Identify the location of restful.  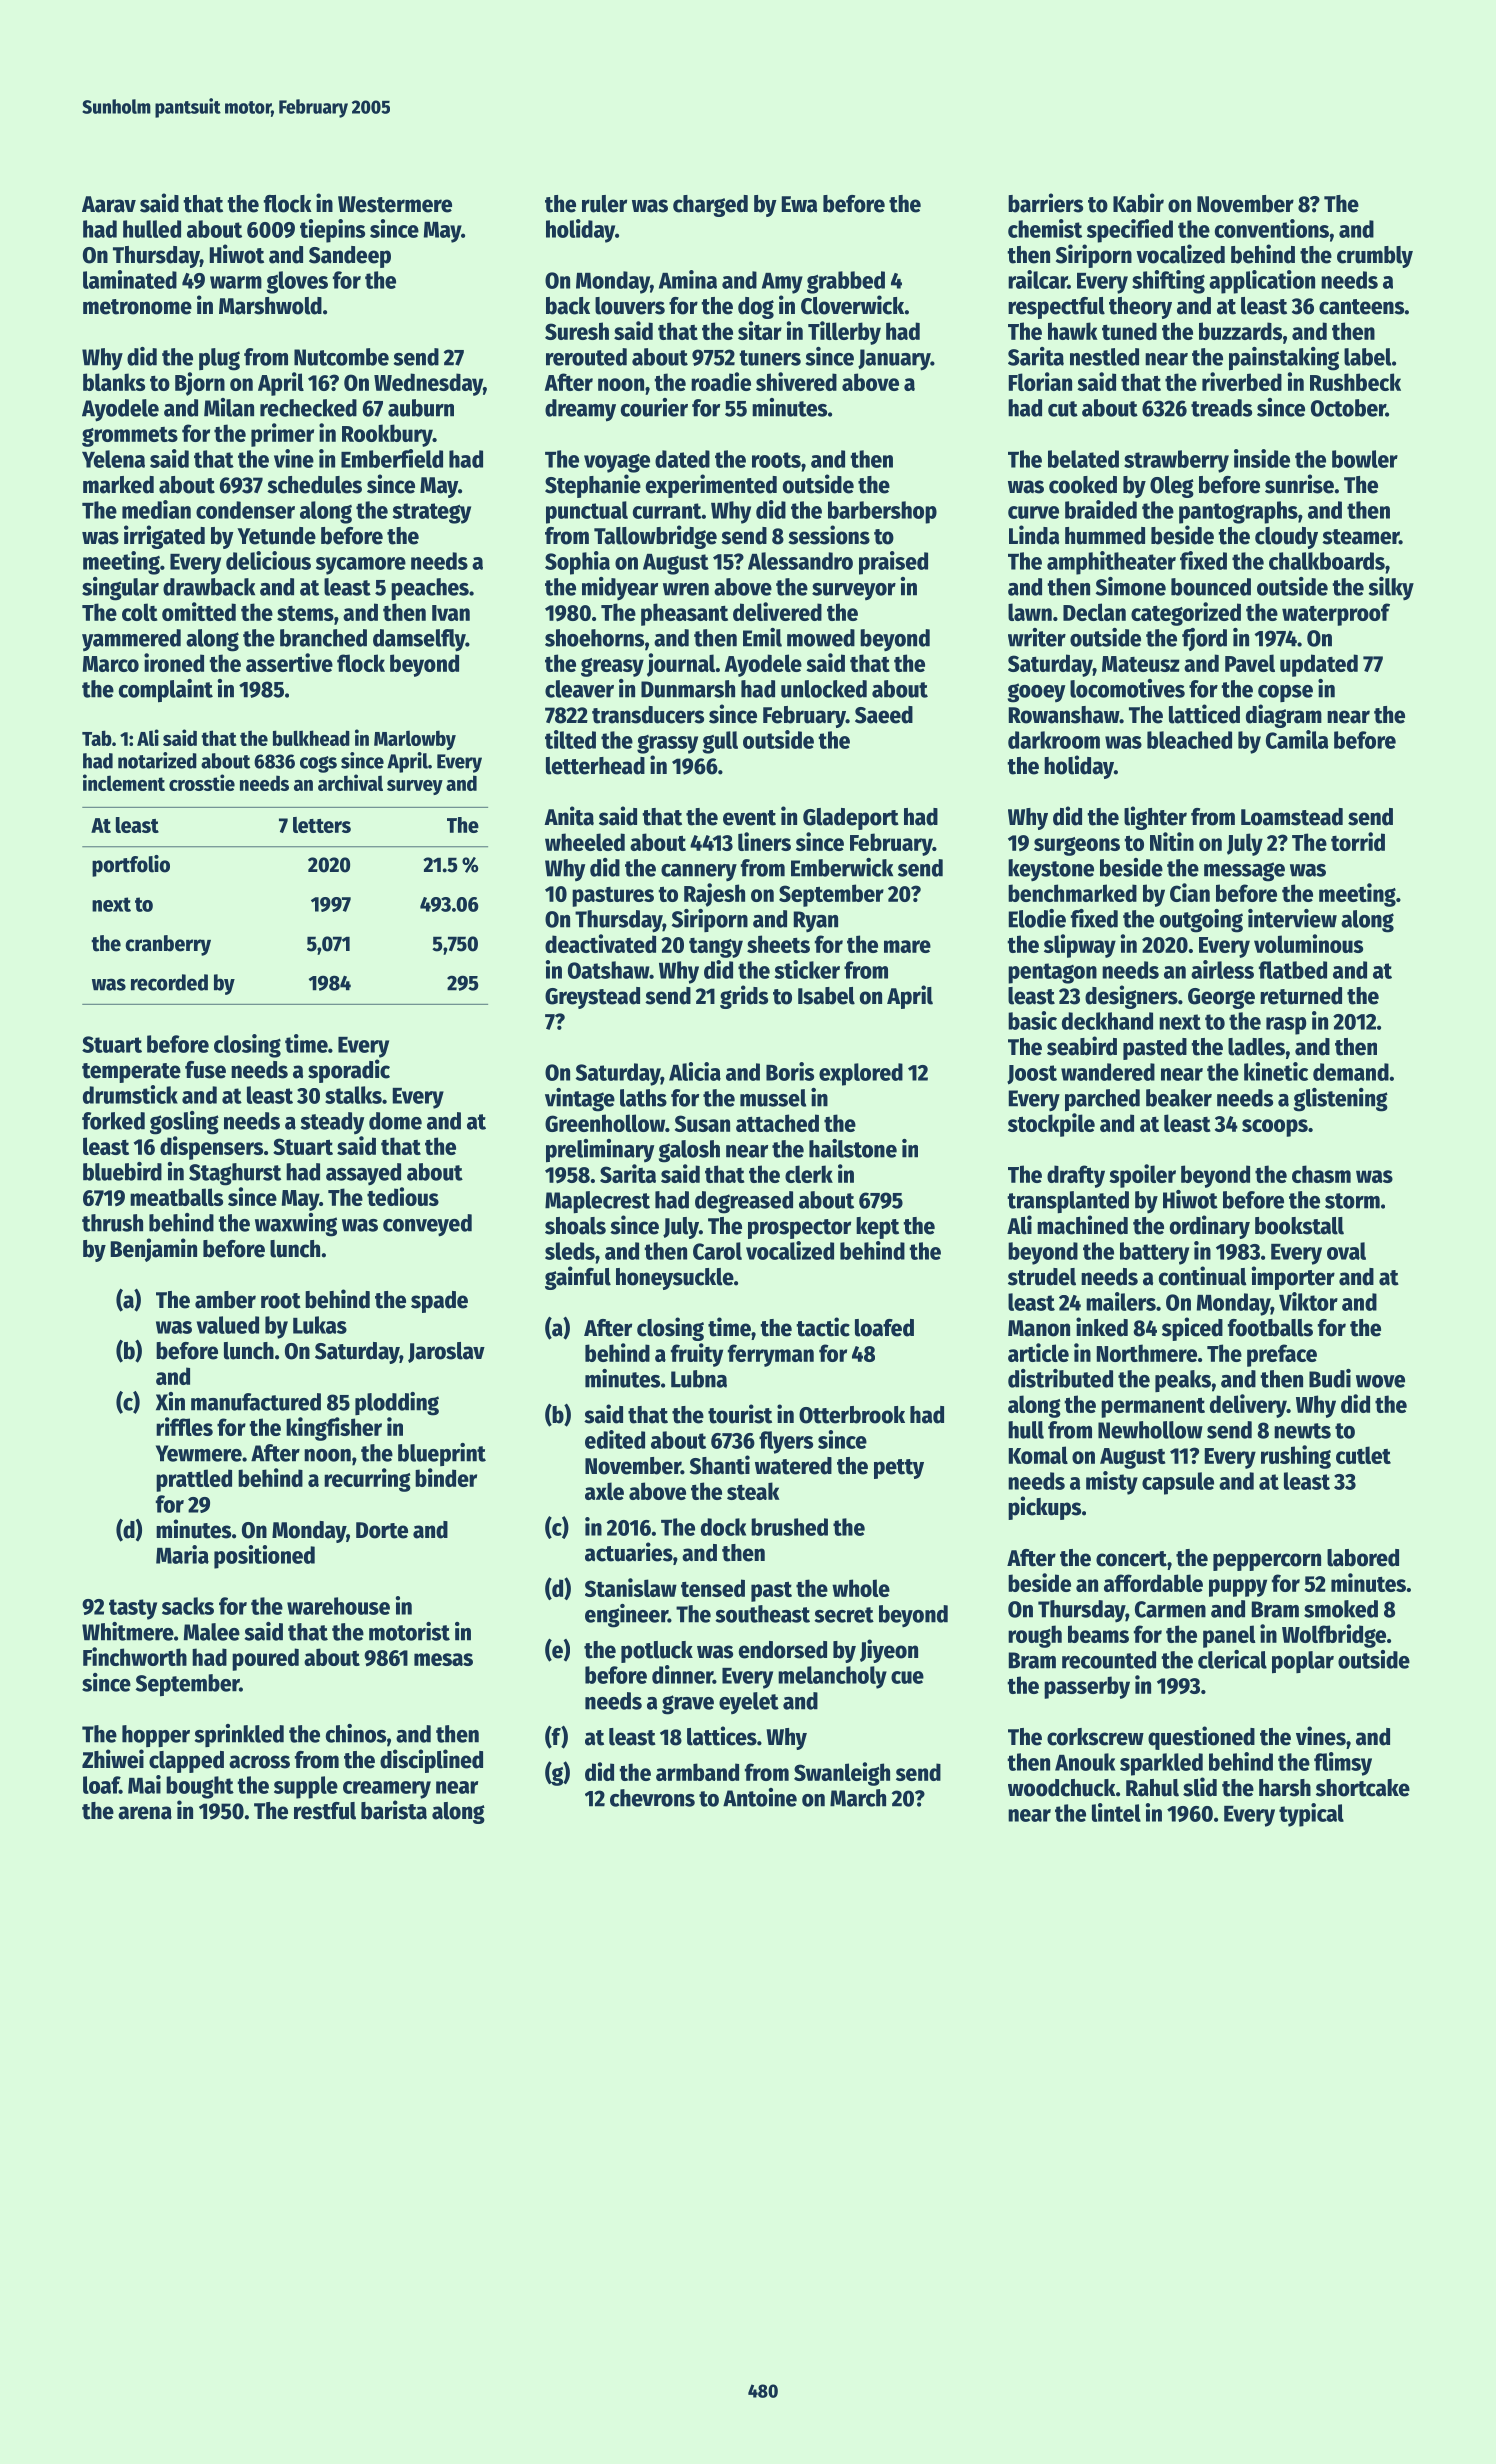
(325, 1811).
